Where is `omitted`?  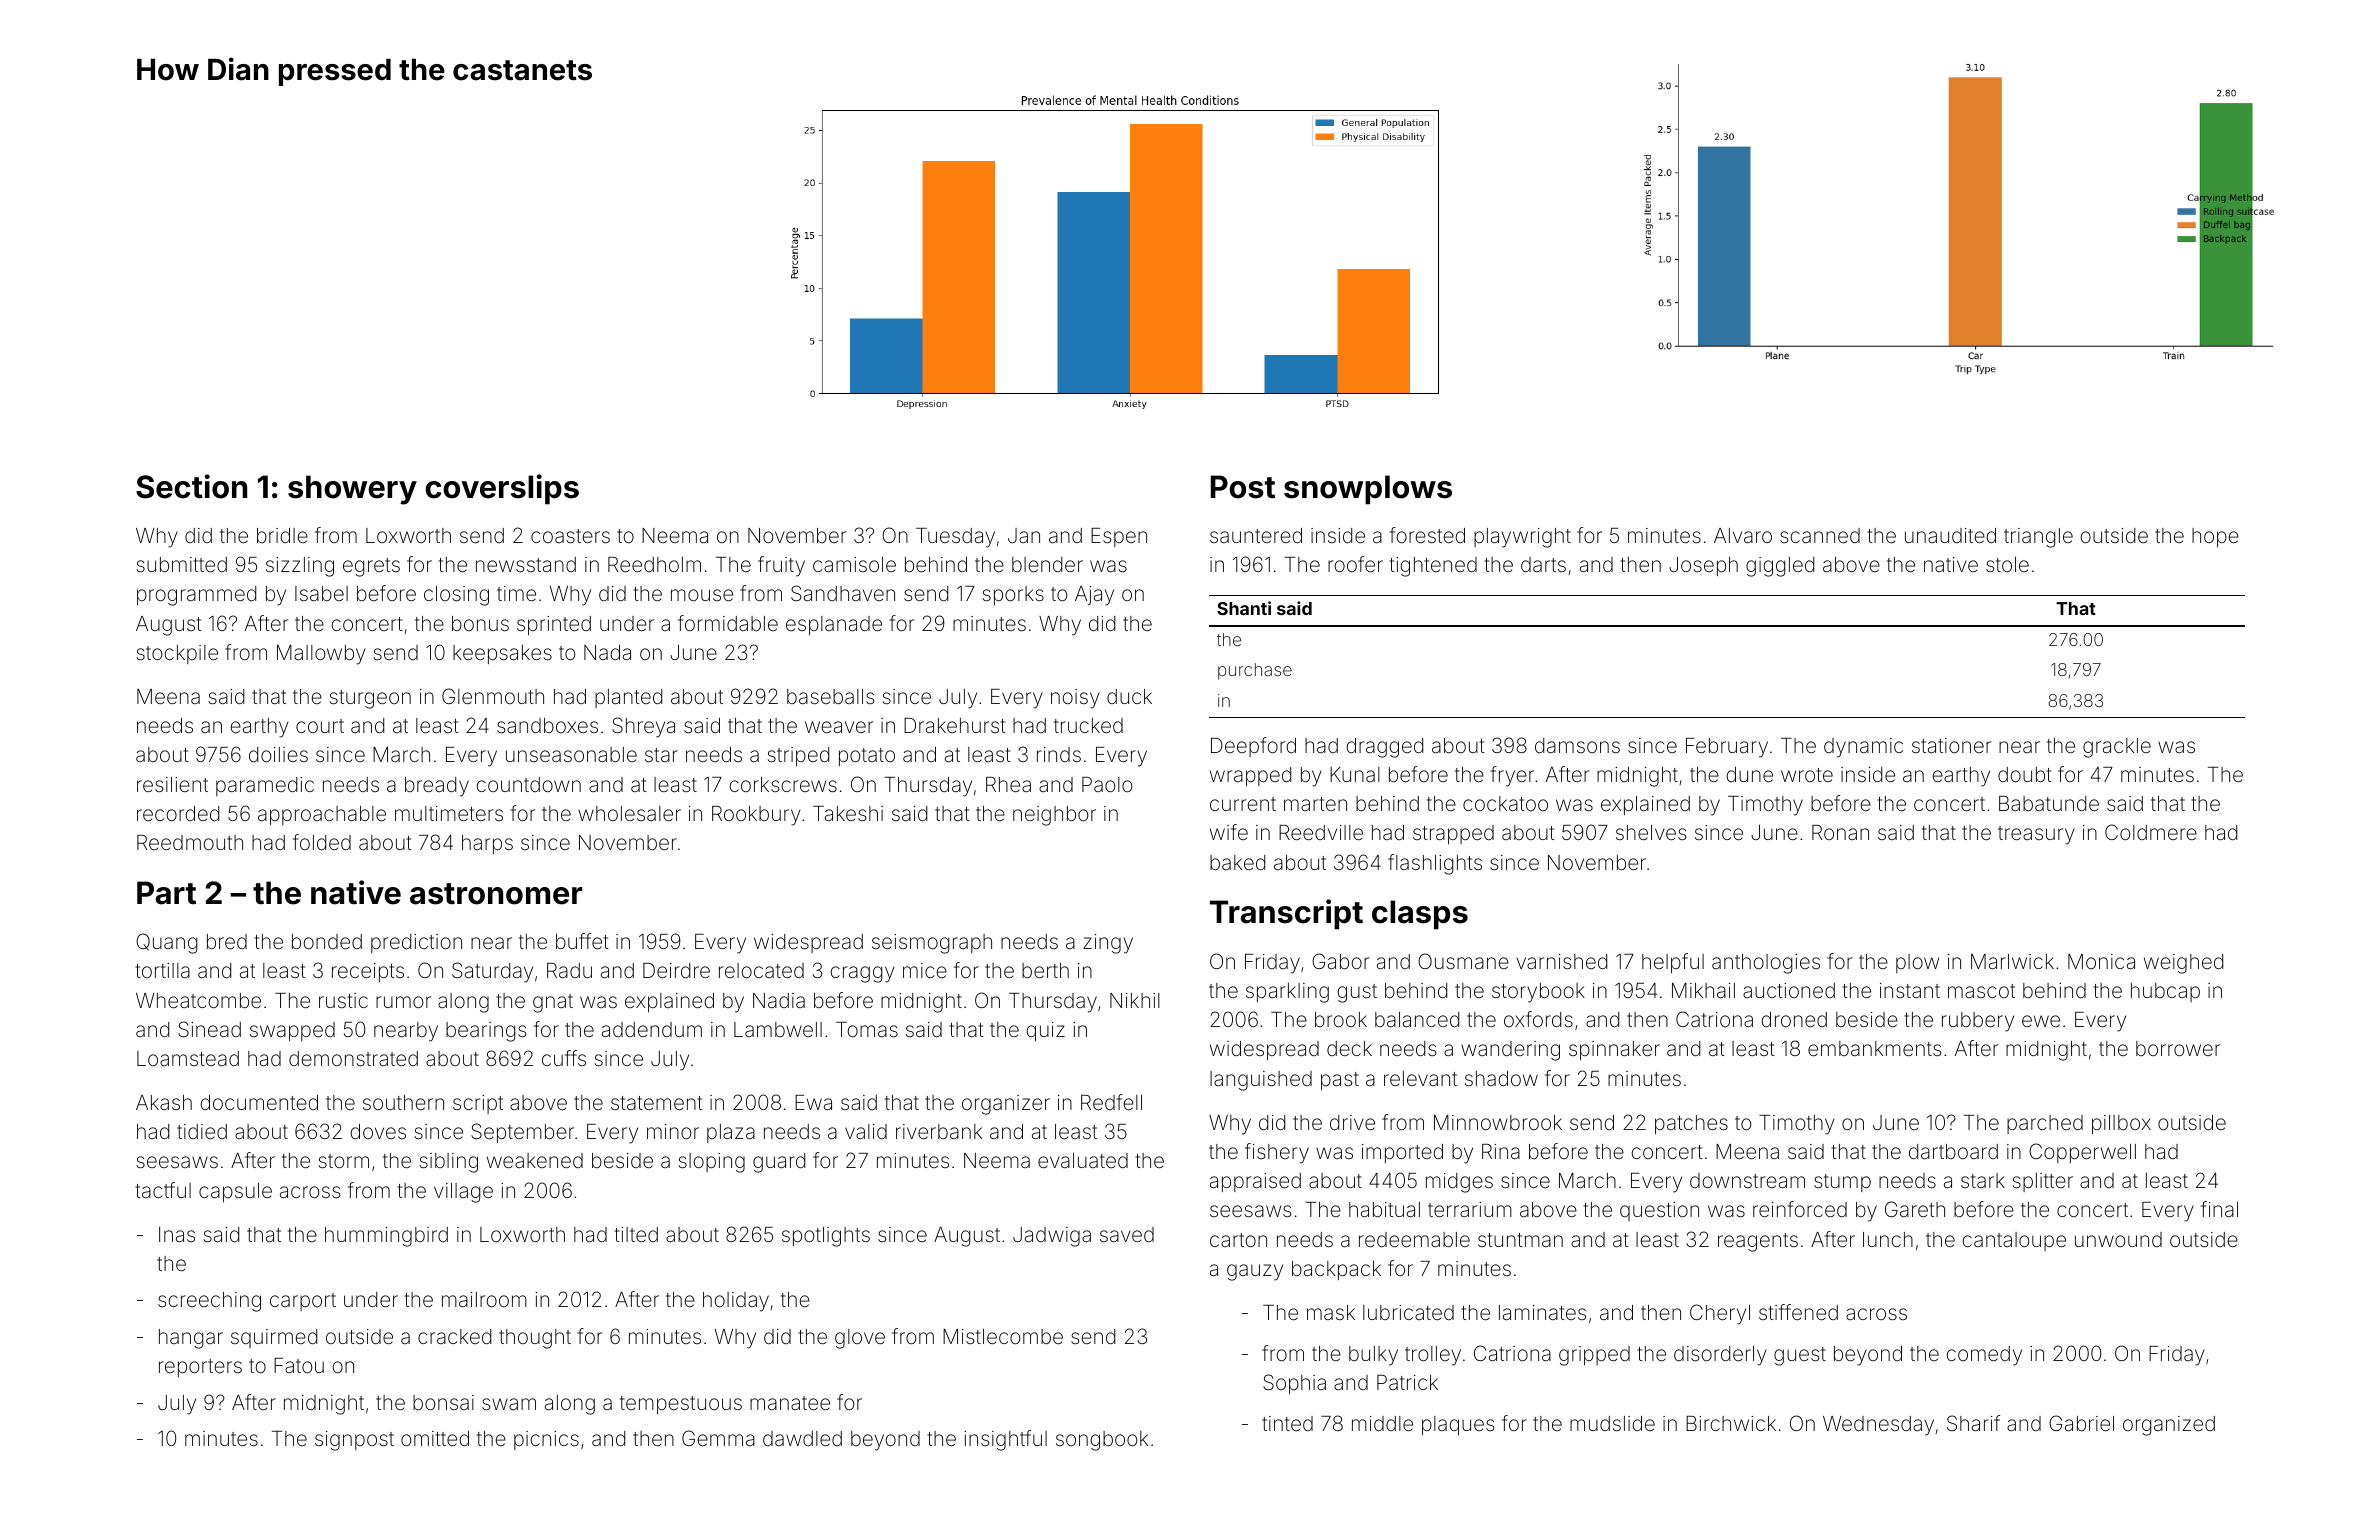
omitted is located at coordinates (435, 1438).
